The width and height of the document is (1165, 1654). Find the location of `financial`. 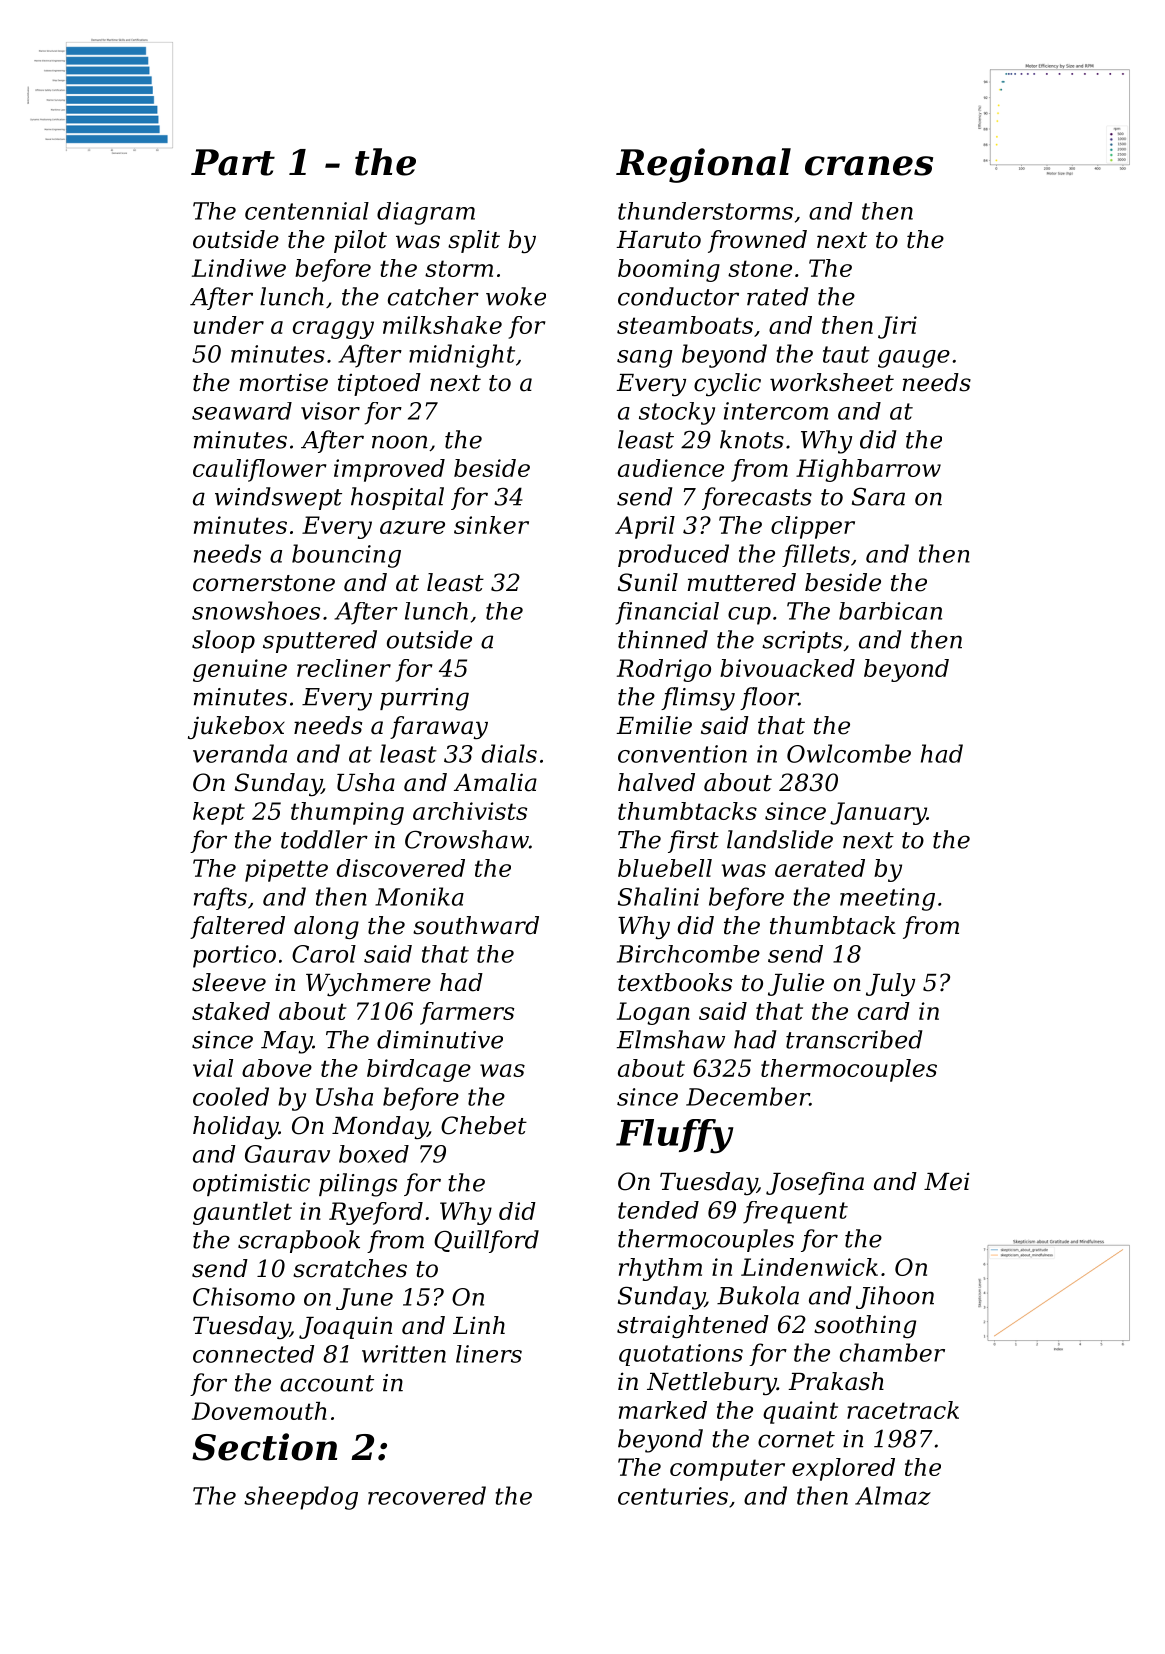

financial is located at coordinates (667, 613).
